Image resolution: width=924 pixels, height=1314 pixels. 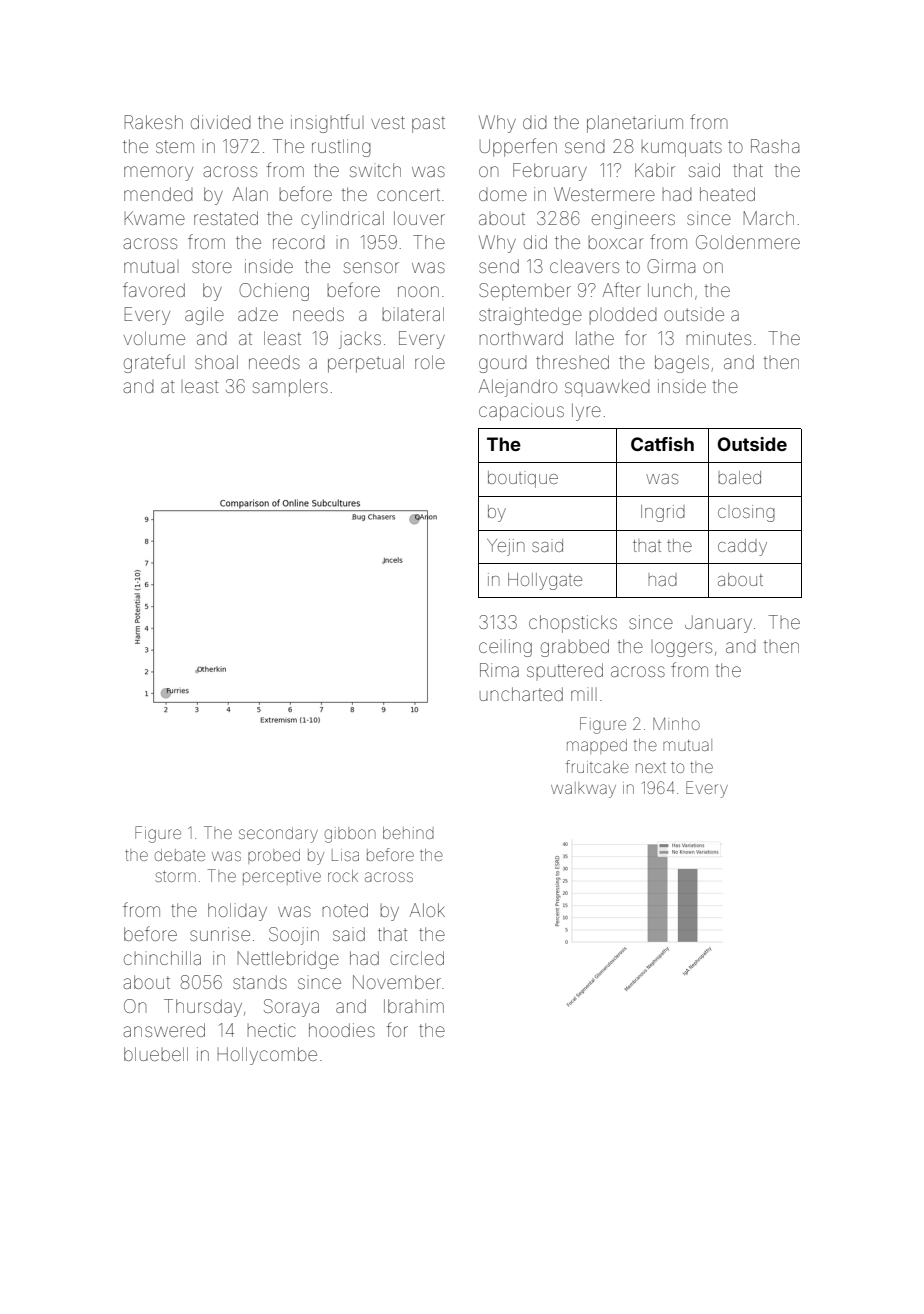 I want to click on minutes, so click(x=718, y=338).
